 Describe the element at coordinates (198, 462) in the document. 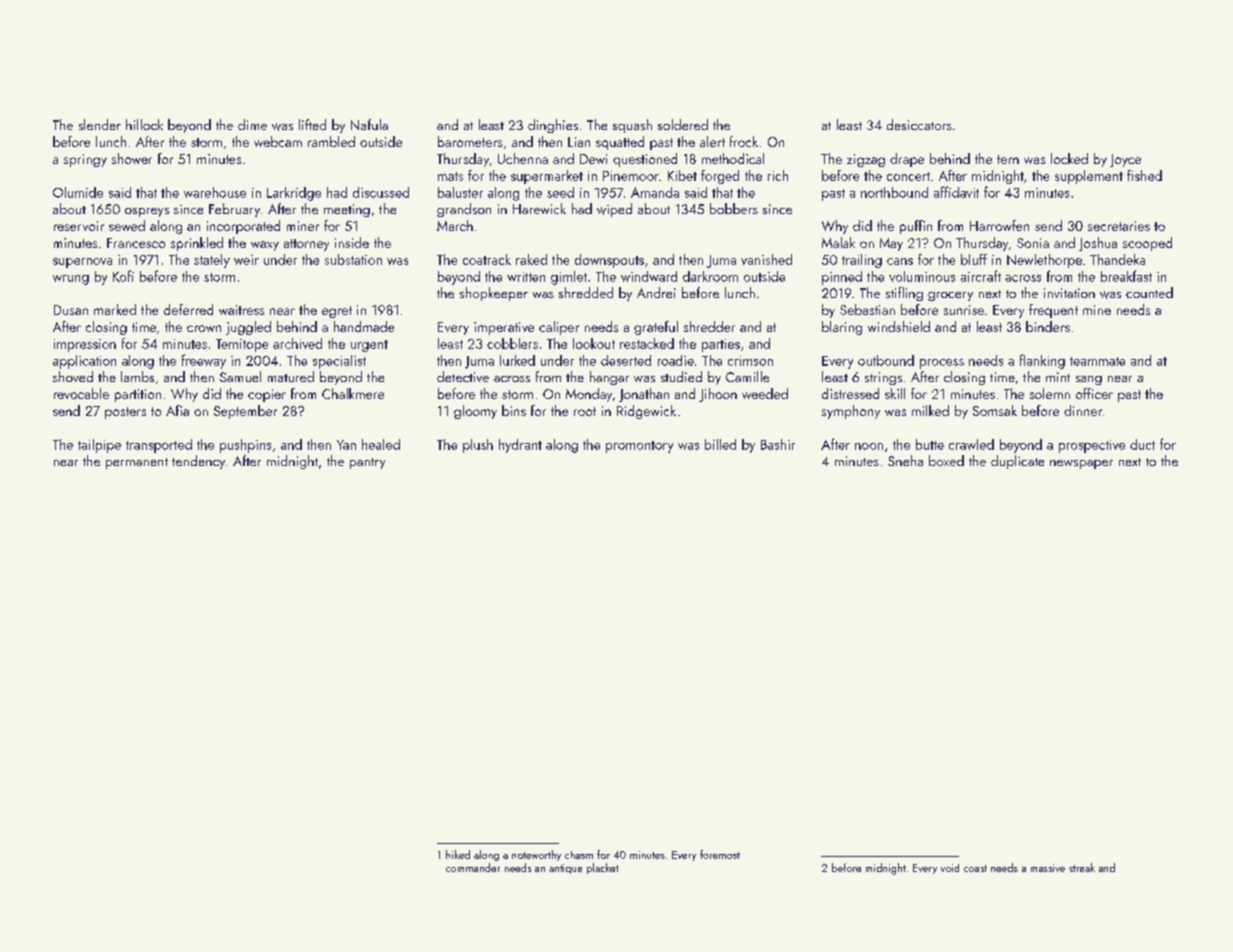

I see `tendency` at that location.
